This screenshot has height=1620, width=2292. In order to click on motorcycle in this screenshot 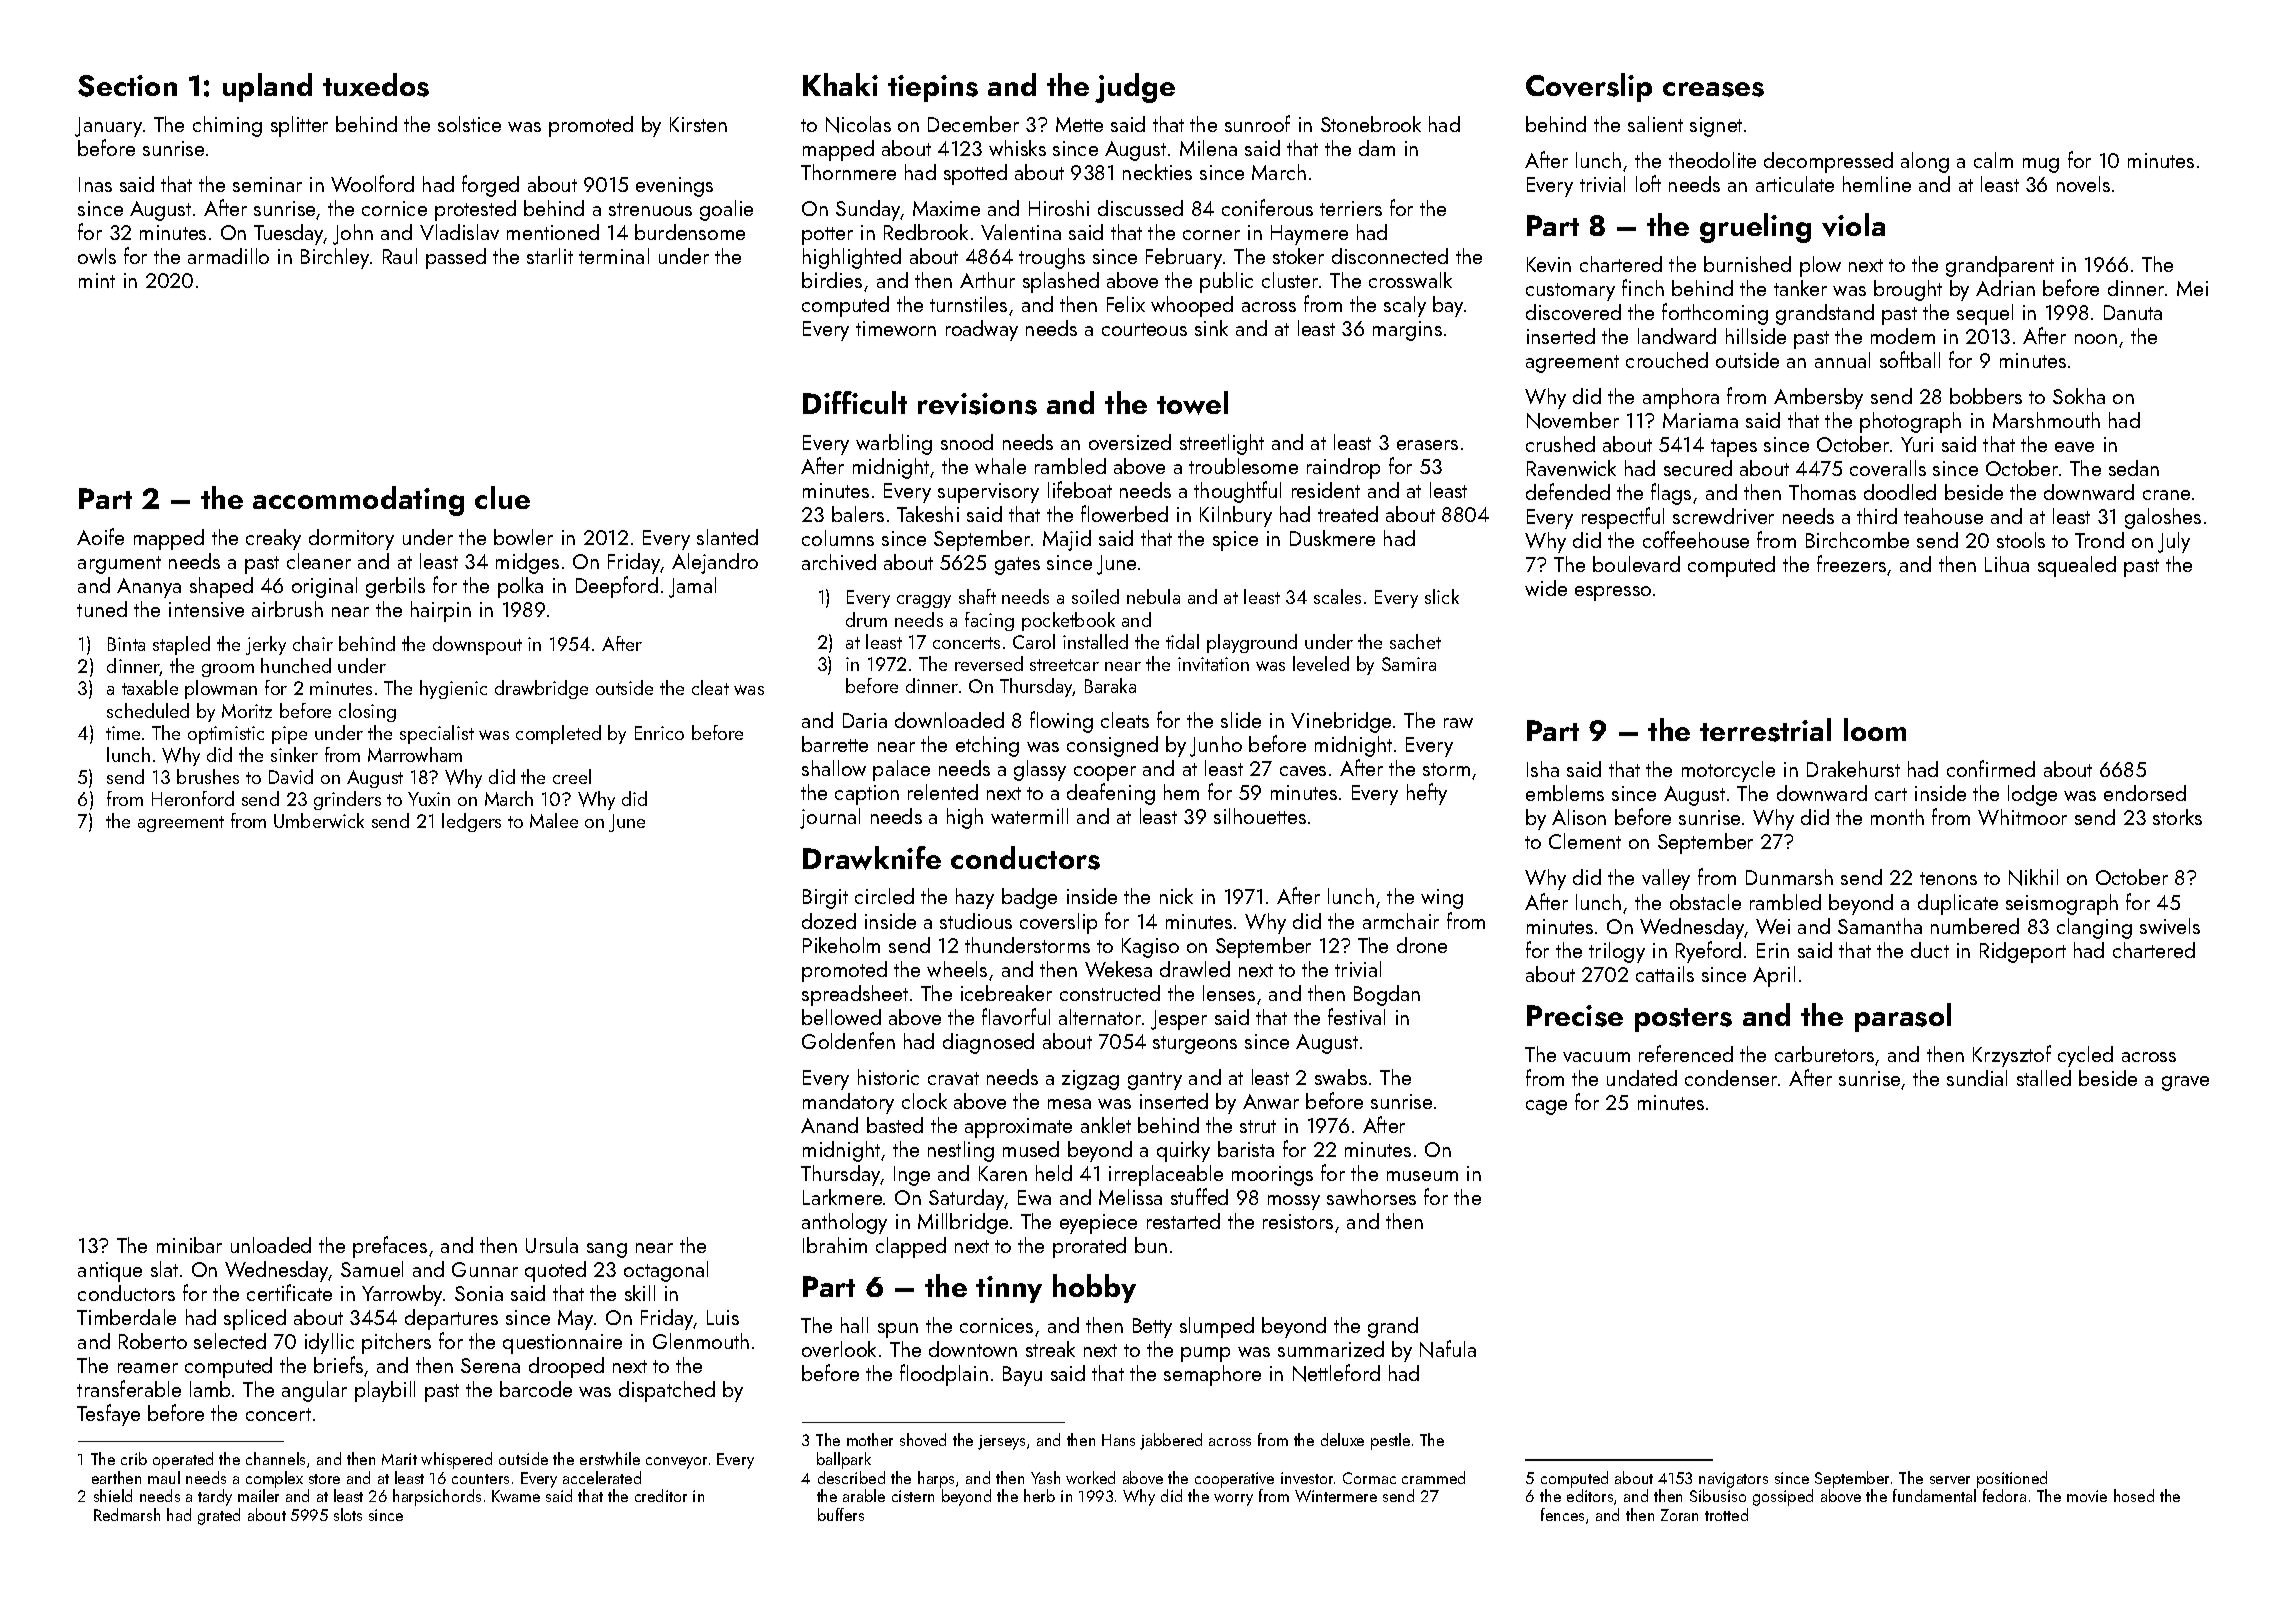, I will do `click(1728, 771)`.
